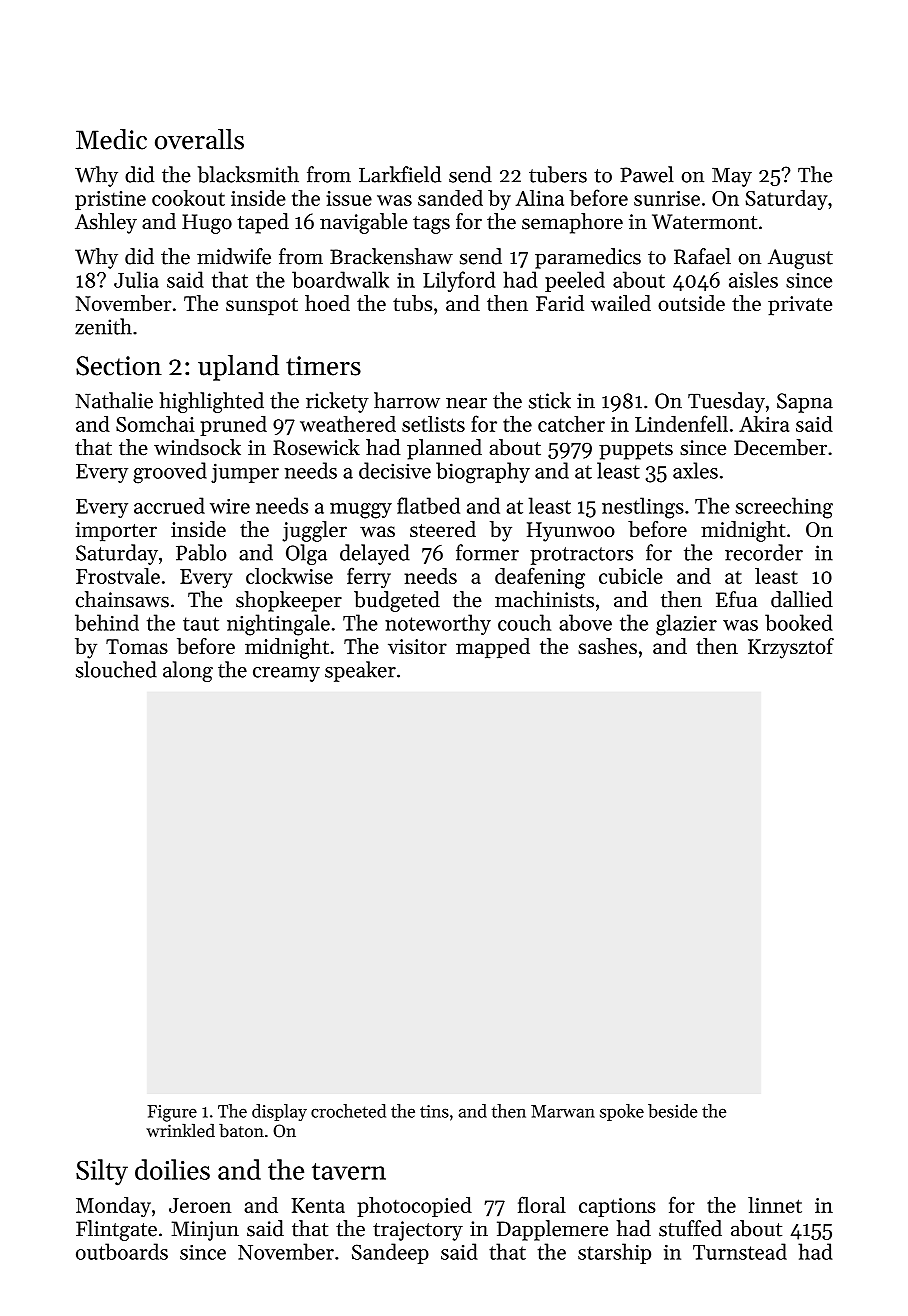  I want to click on Marwan, so click(563, 1111).
